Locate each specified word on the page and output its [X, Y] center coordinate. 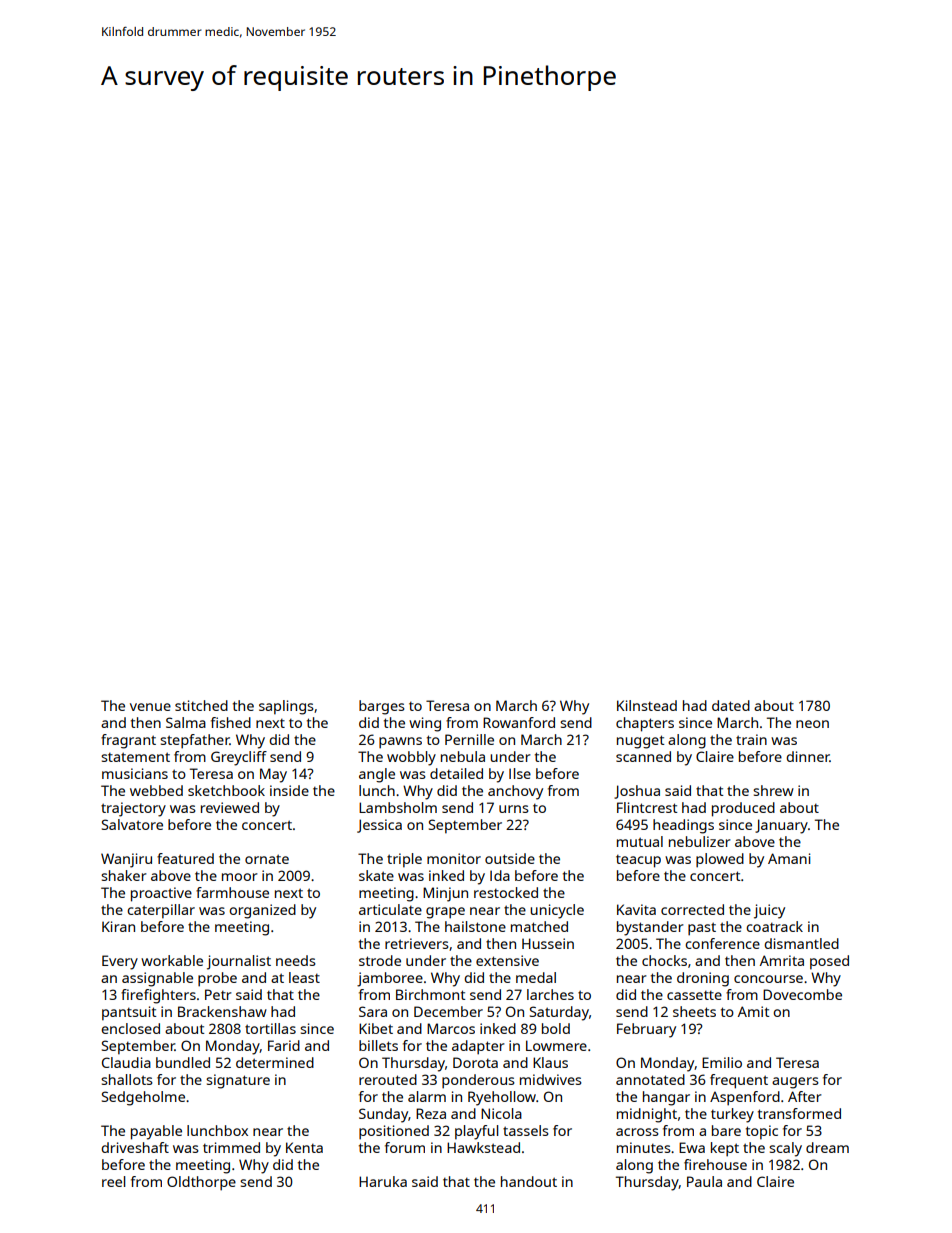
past [702, 929]
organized [262, 911]
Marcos [451, 1028]
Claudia [126, 1062]
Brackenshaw [222, 1011]
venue [150, 707]
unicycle [557, 911]
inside [289, 790]
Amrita [782, 960]
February [646, 1030]
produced [743, 809]
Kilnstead [647, 705]
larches [550, 994]
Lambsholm [398, 807]
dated [731, 705]
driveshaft [135, 1147]
